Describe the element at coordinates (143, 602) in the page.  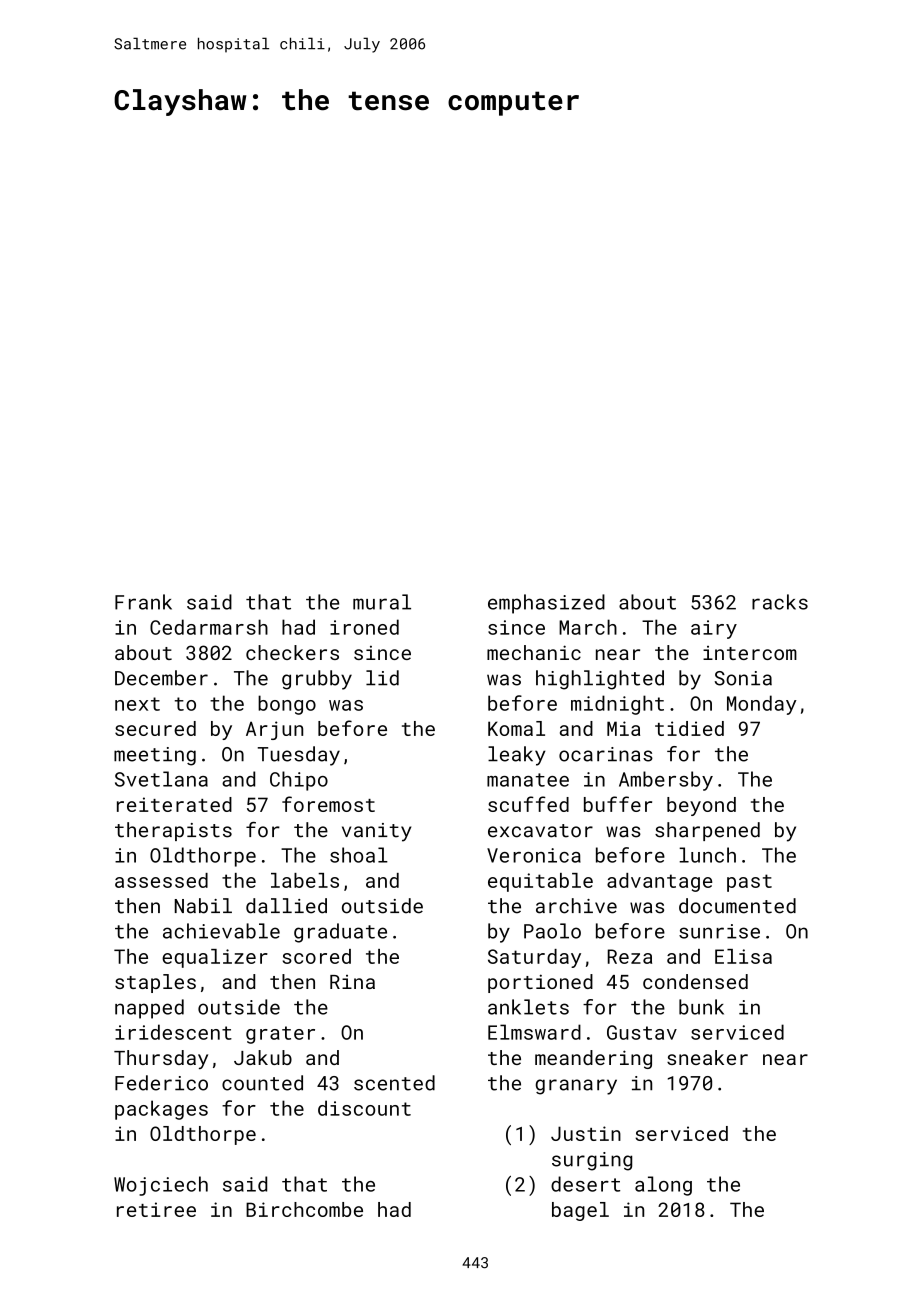
I see `Frank` at that location.
